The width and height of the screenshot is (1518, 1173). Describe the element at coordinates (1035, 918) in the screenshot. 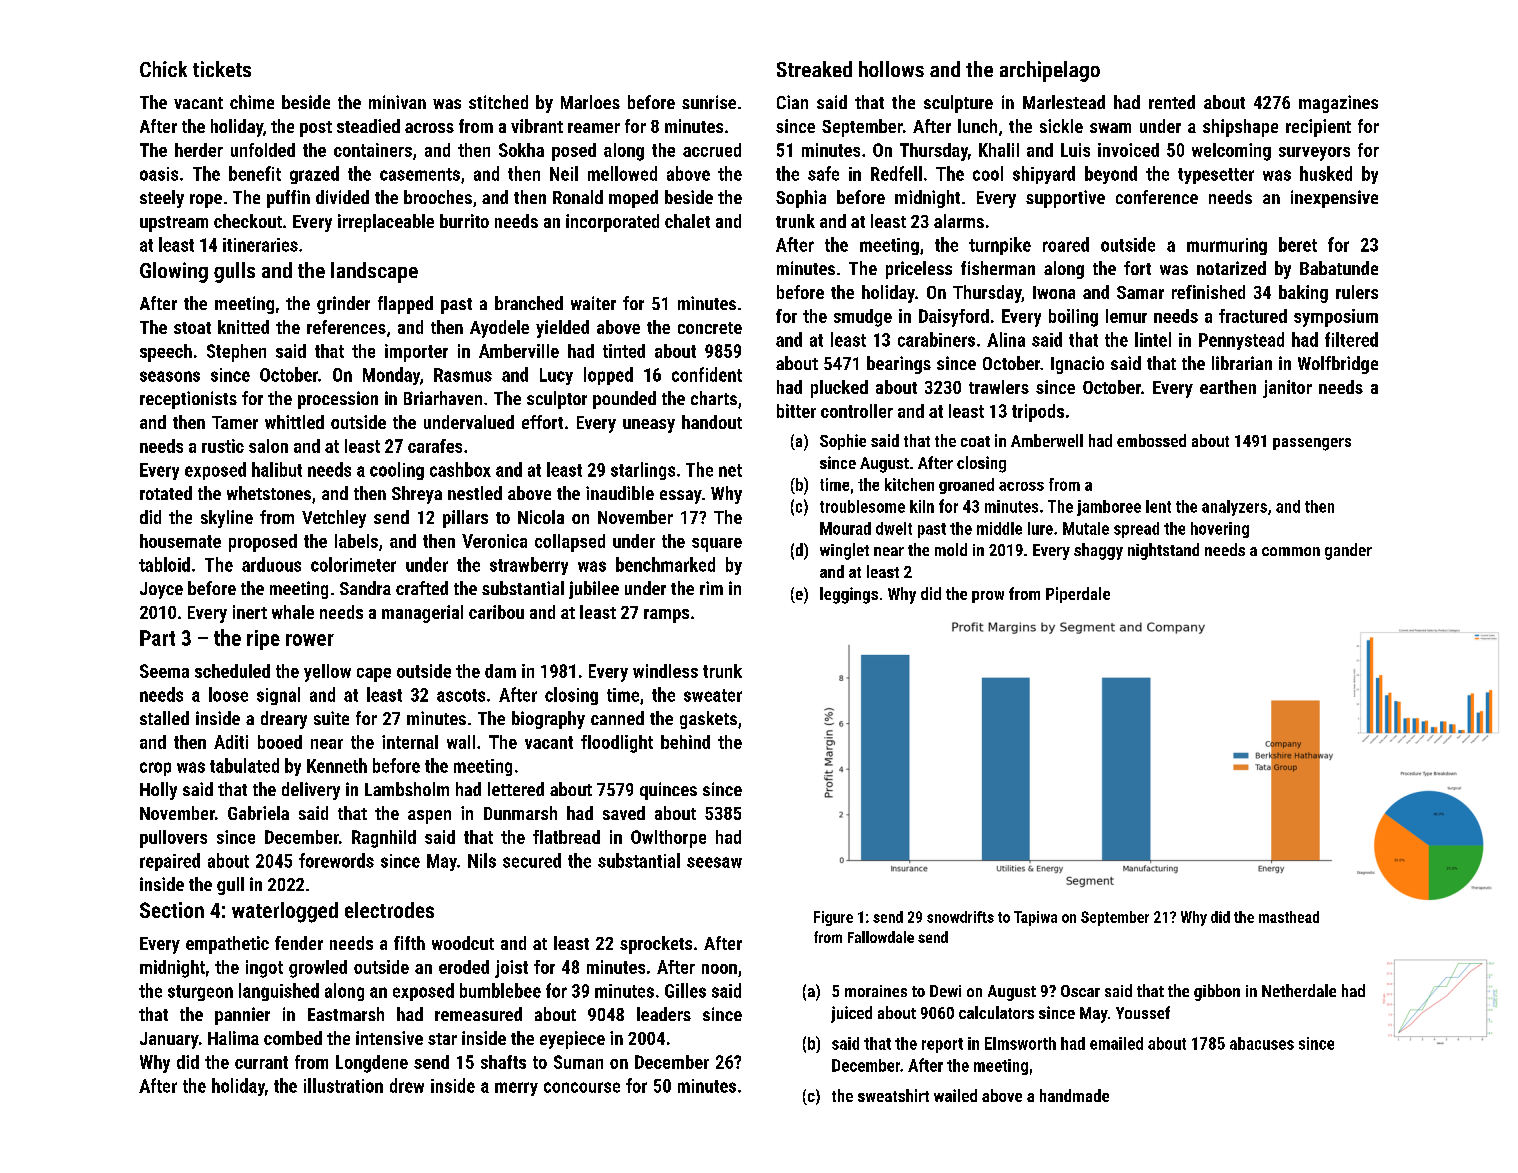

I see `Tapiwa` at that location.
